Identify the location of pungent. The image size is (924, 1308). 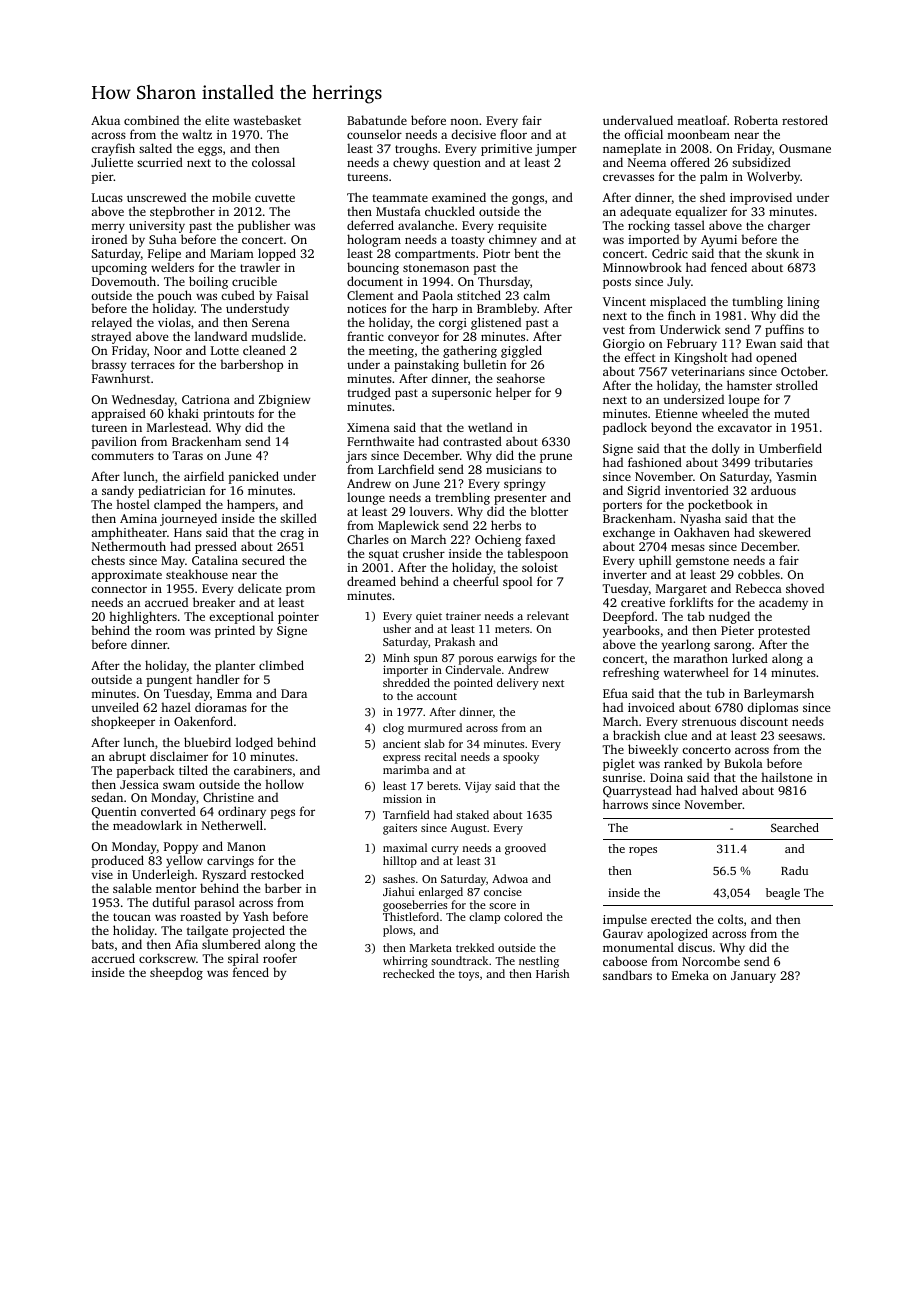
(169, 681).
